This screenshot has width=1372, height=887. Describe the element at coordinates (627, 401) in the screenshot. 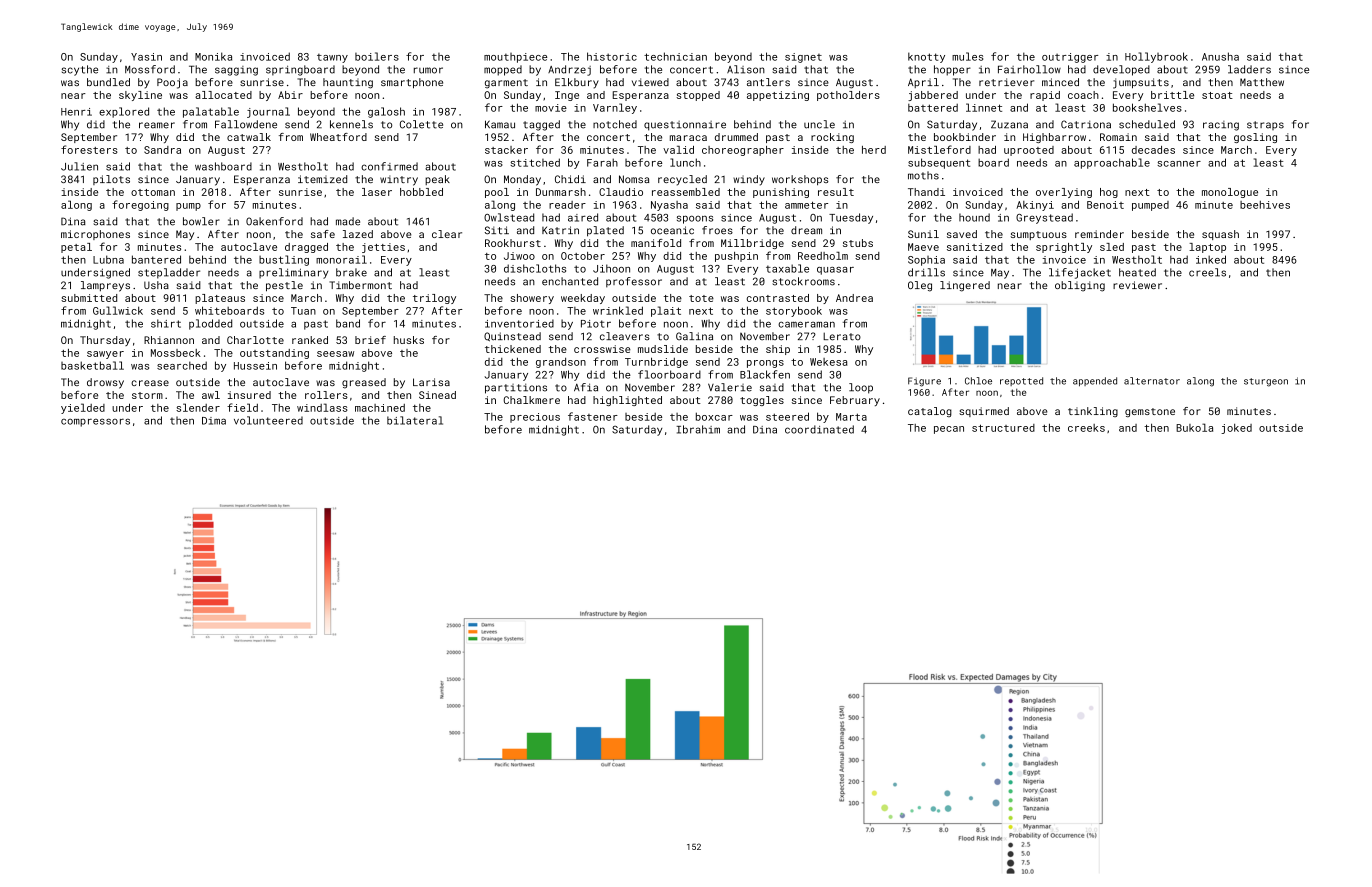

I see `highlighted` at that location.
